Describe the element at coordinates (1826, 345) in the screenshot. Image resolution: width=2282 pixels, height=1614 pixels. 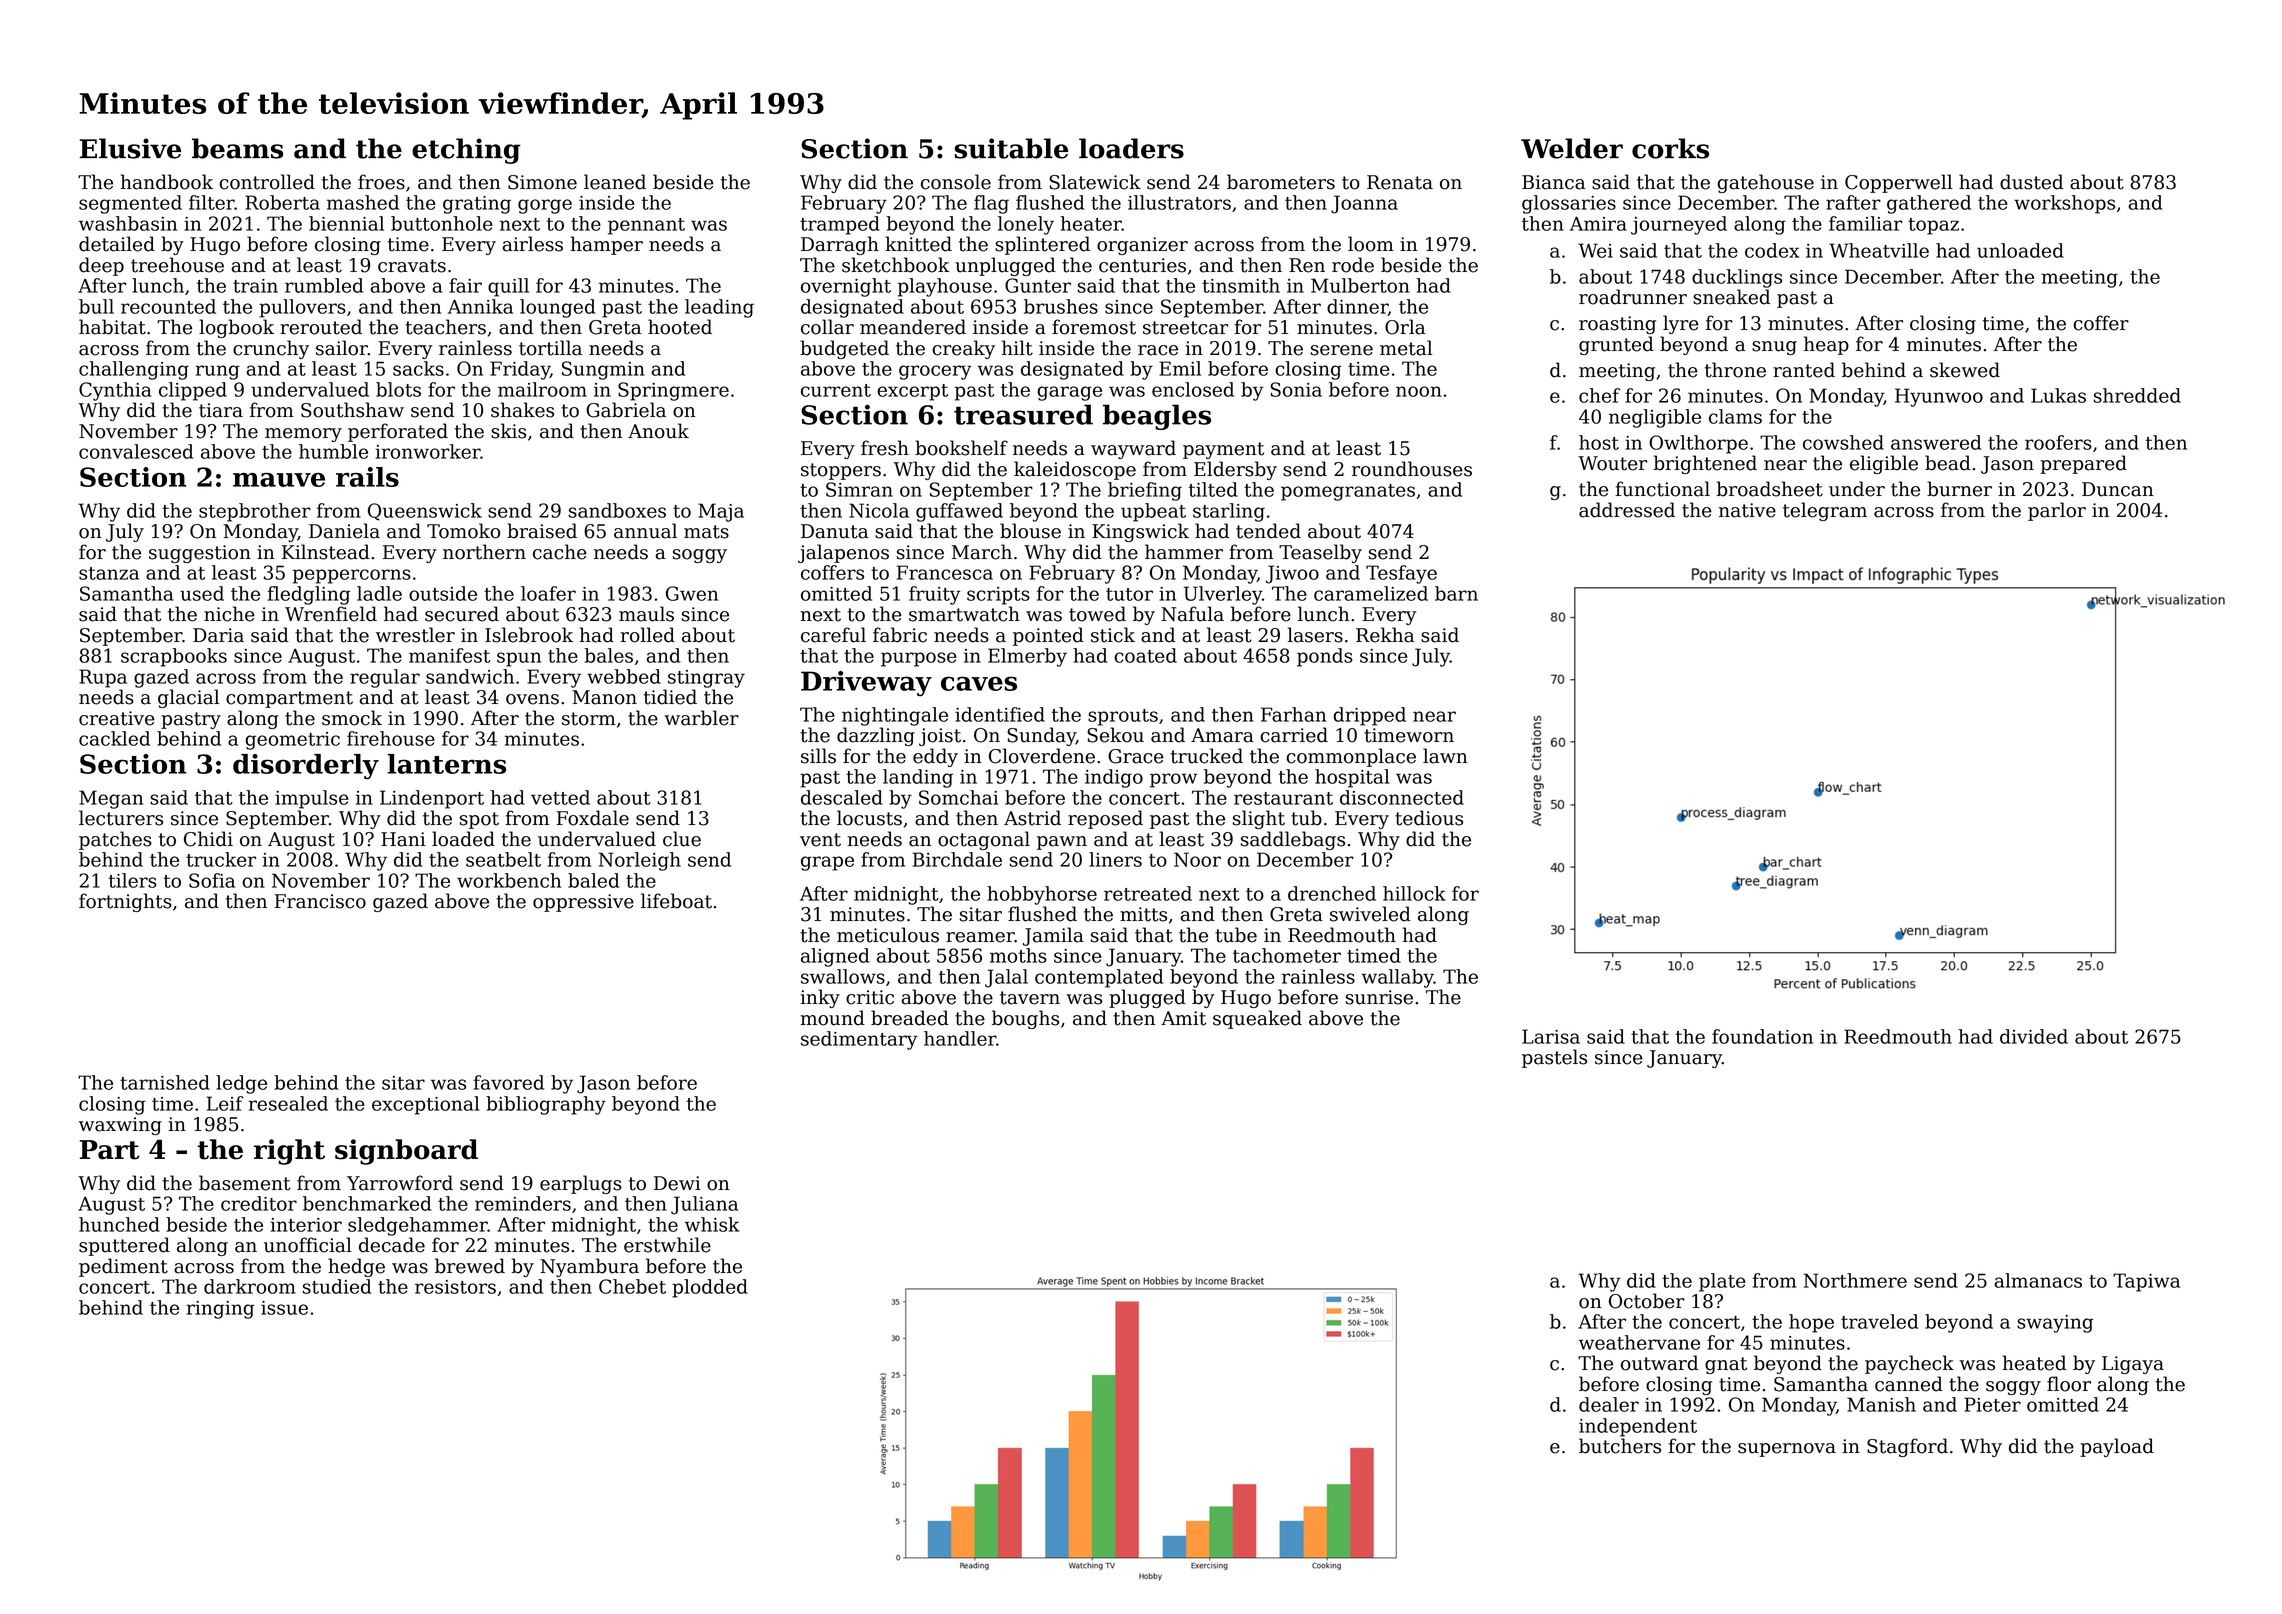
I see `heap` at that location.
